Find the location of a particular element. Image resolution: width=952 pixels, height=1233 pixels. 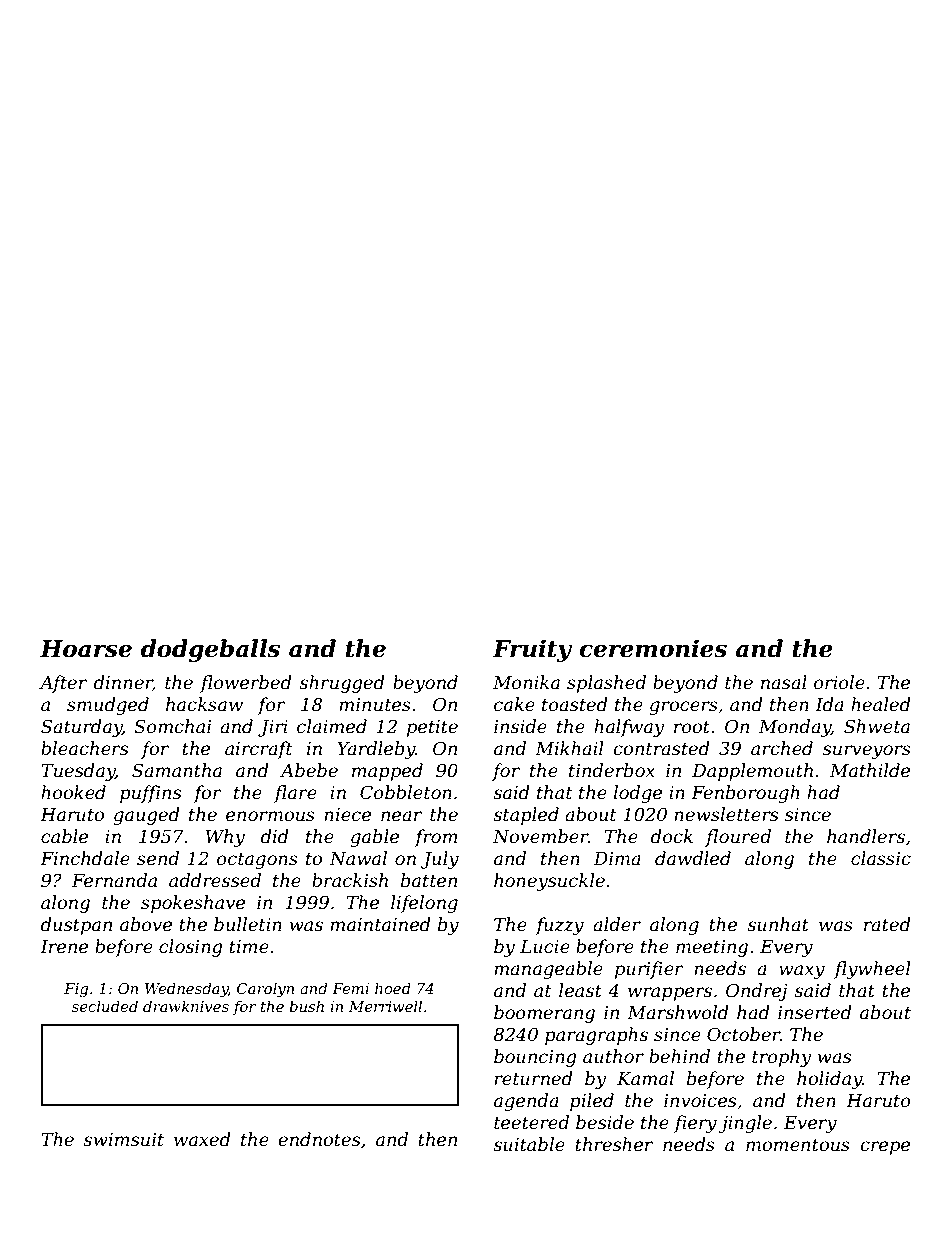

least is located at coordinates (580, 990).
